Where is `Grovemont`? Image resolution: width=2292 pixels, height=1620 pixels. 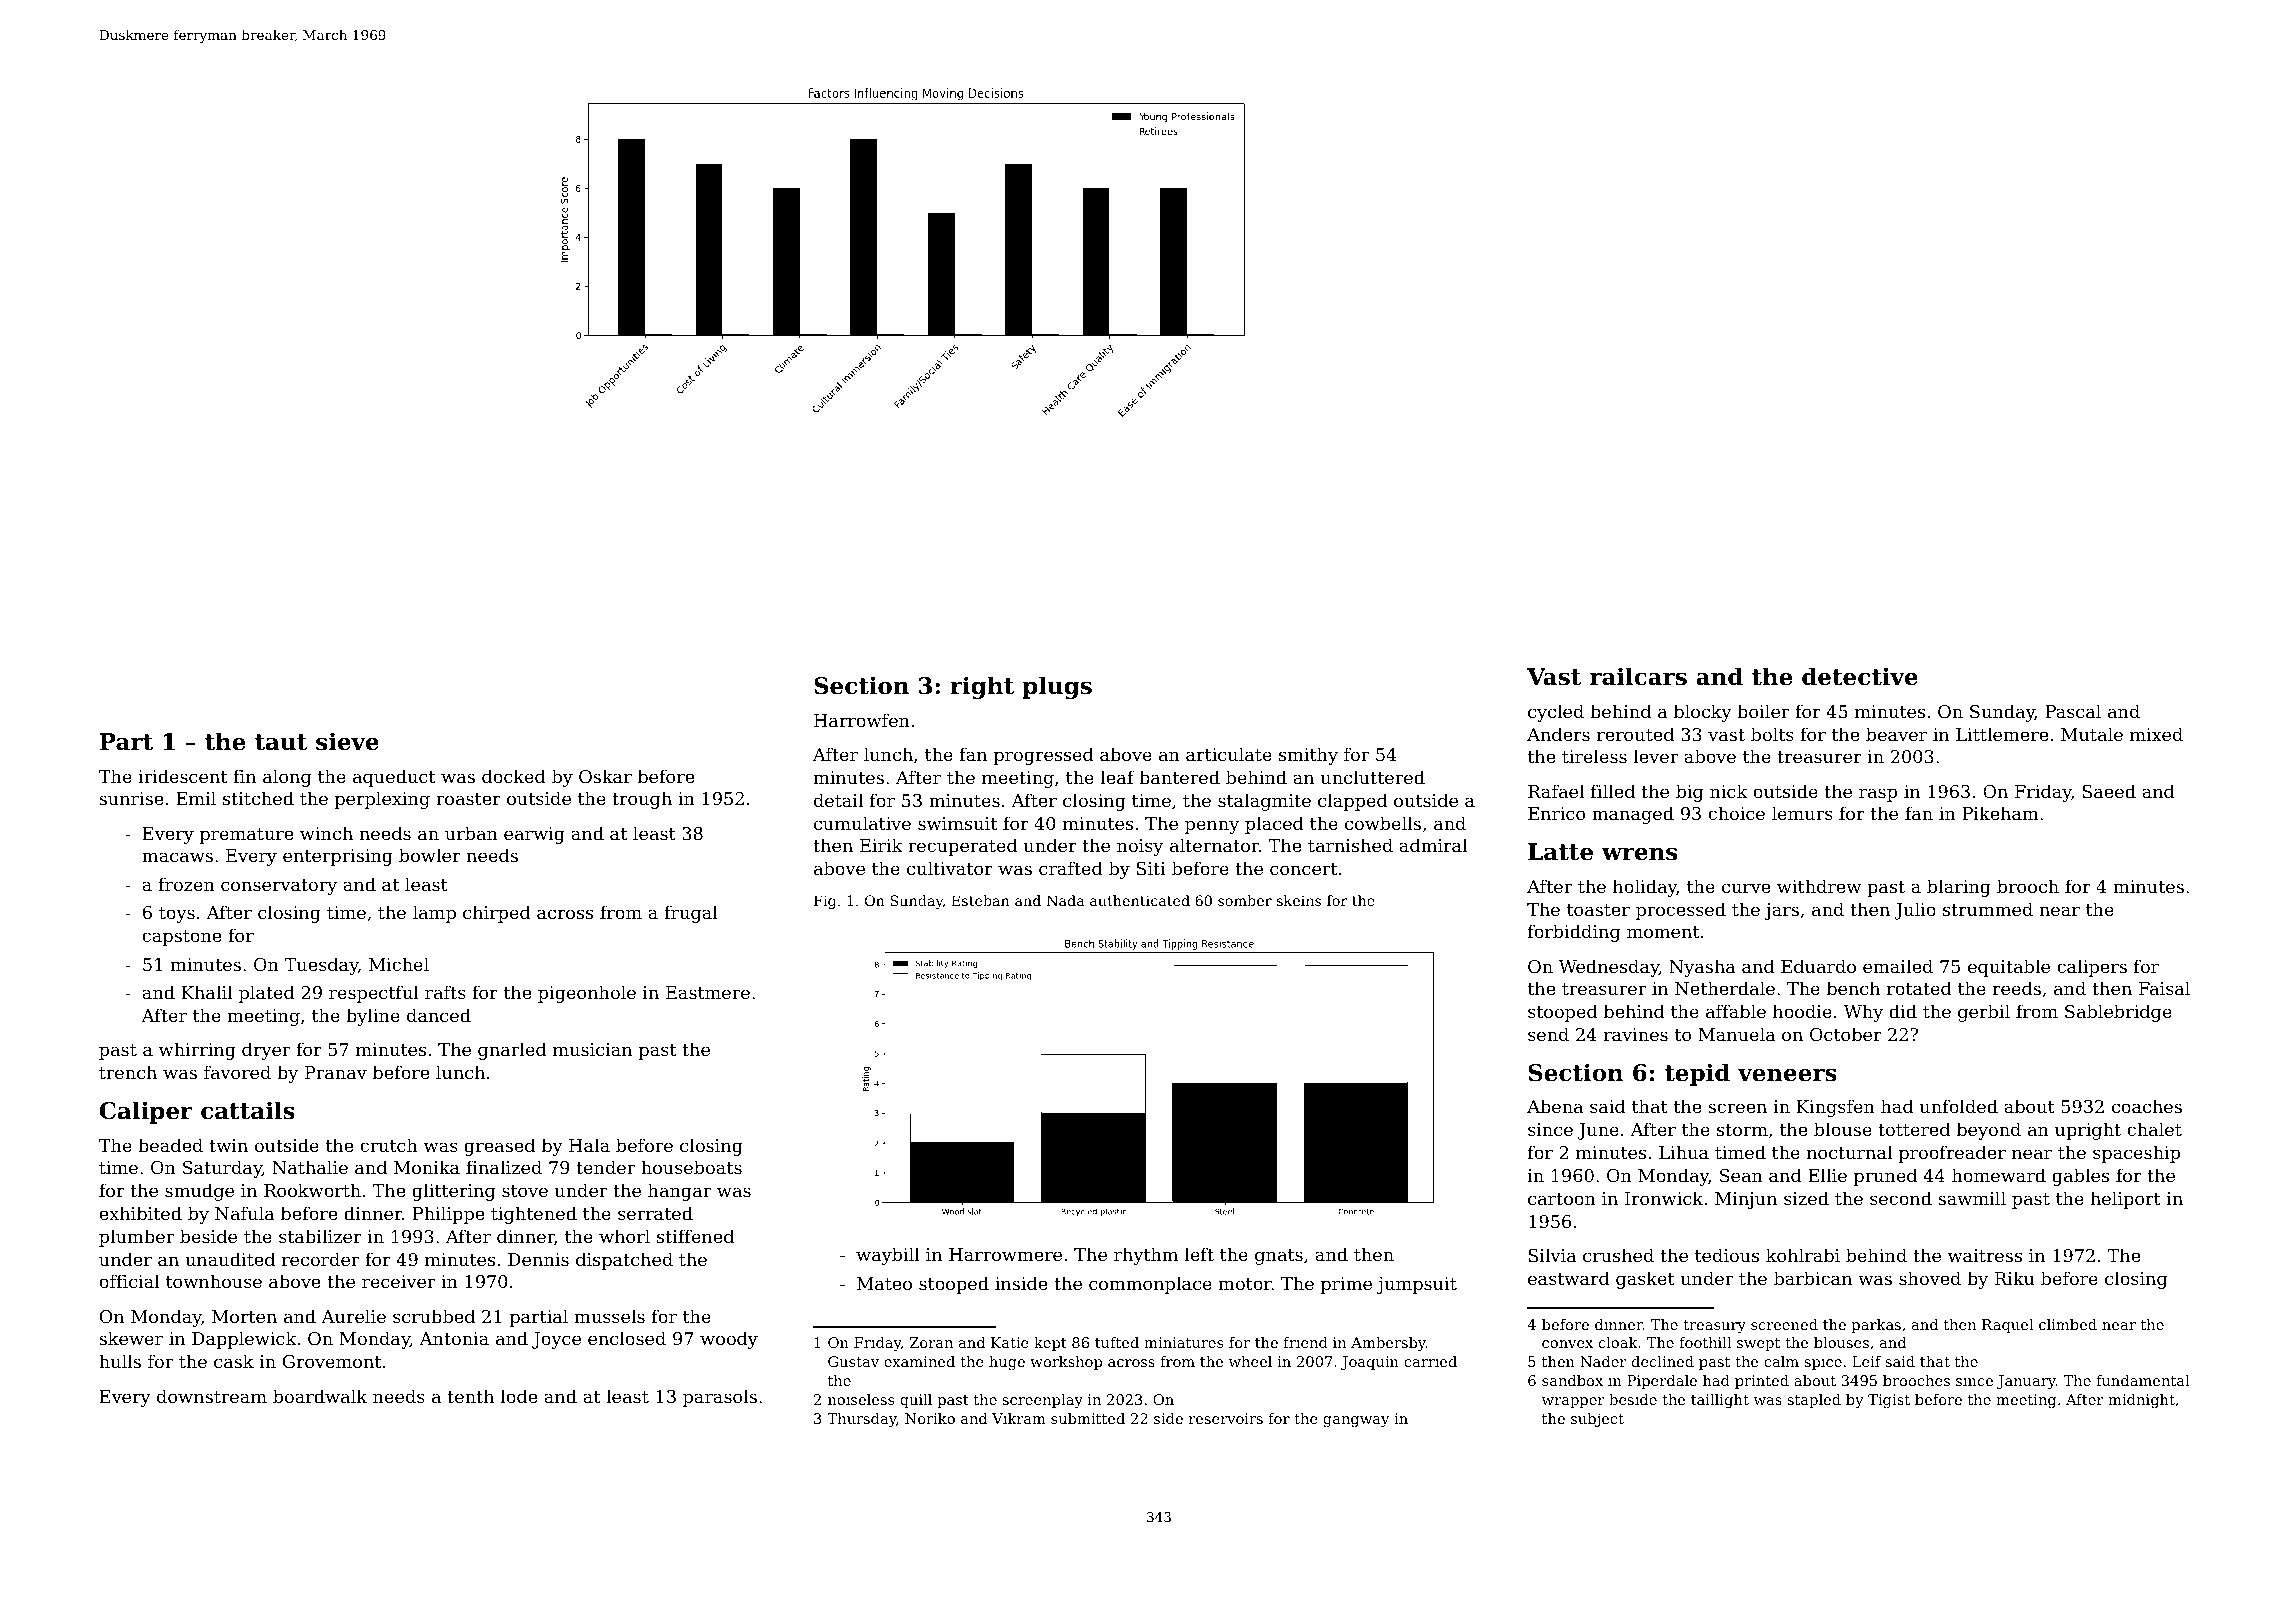
Grovemont is located at coordinates (332, 1361).
